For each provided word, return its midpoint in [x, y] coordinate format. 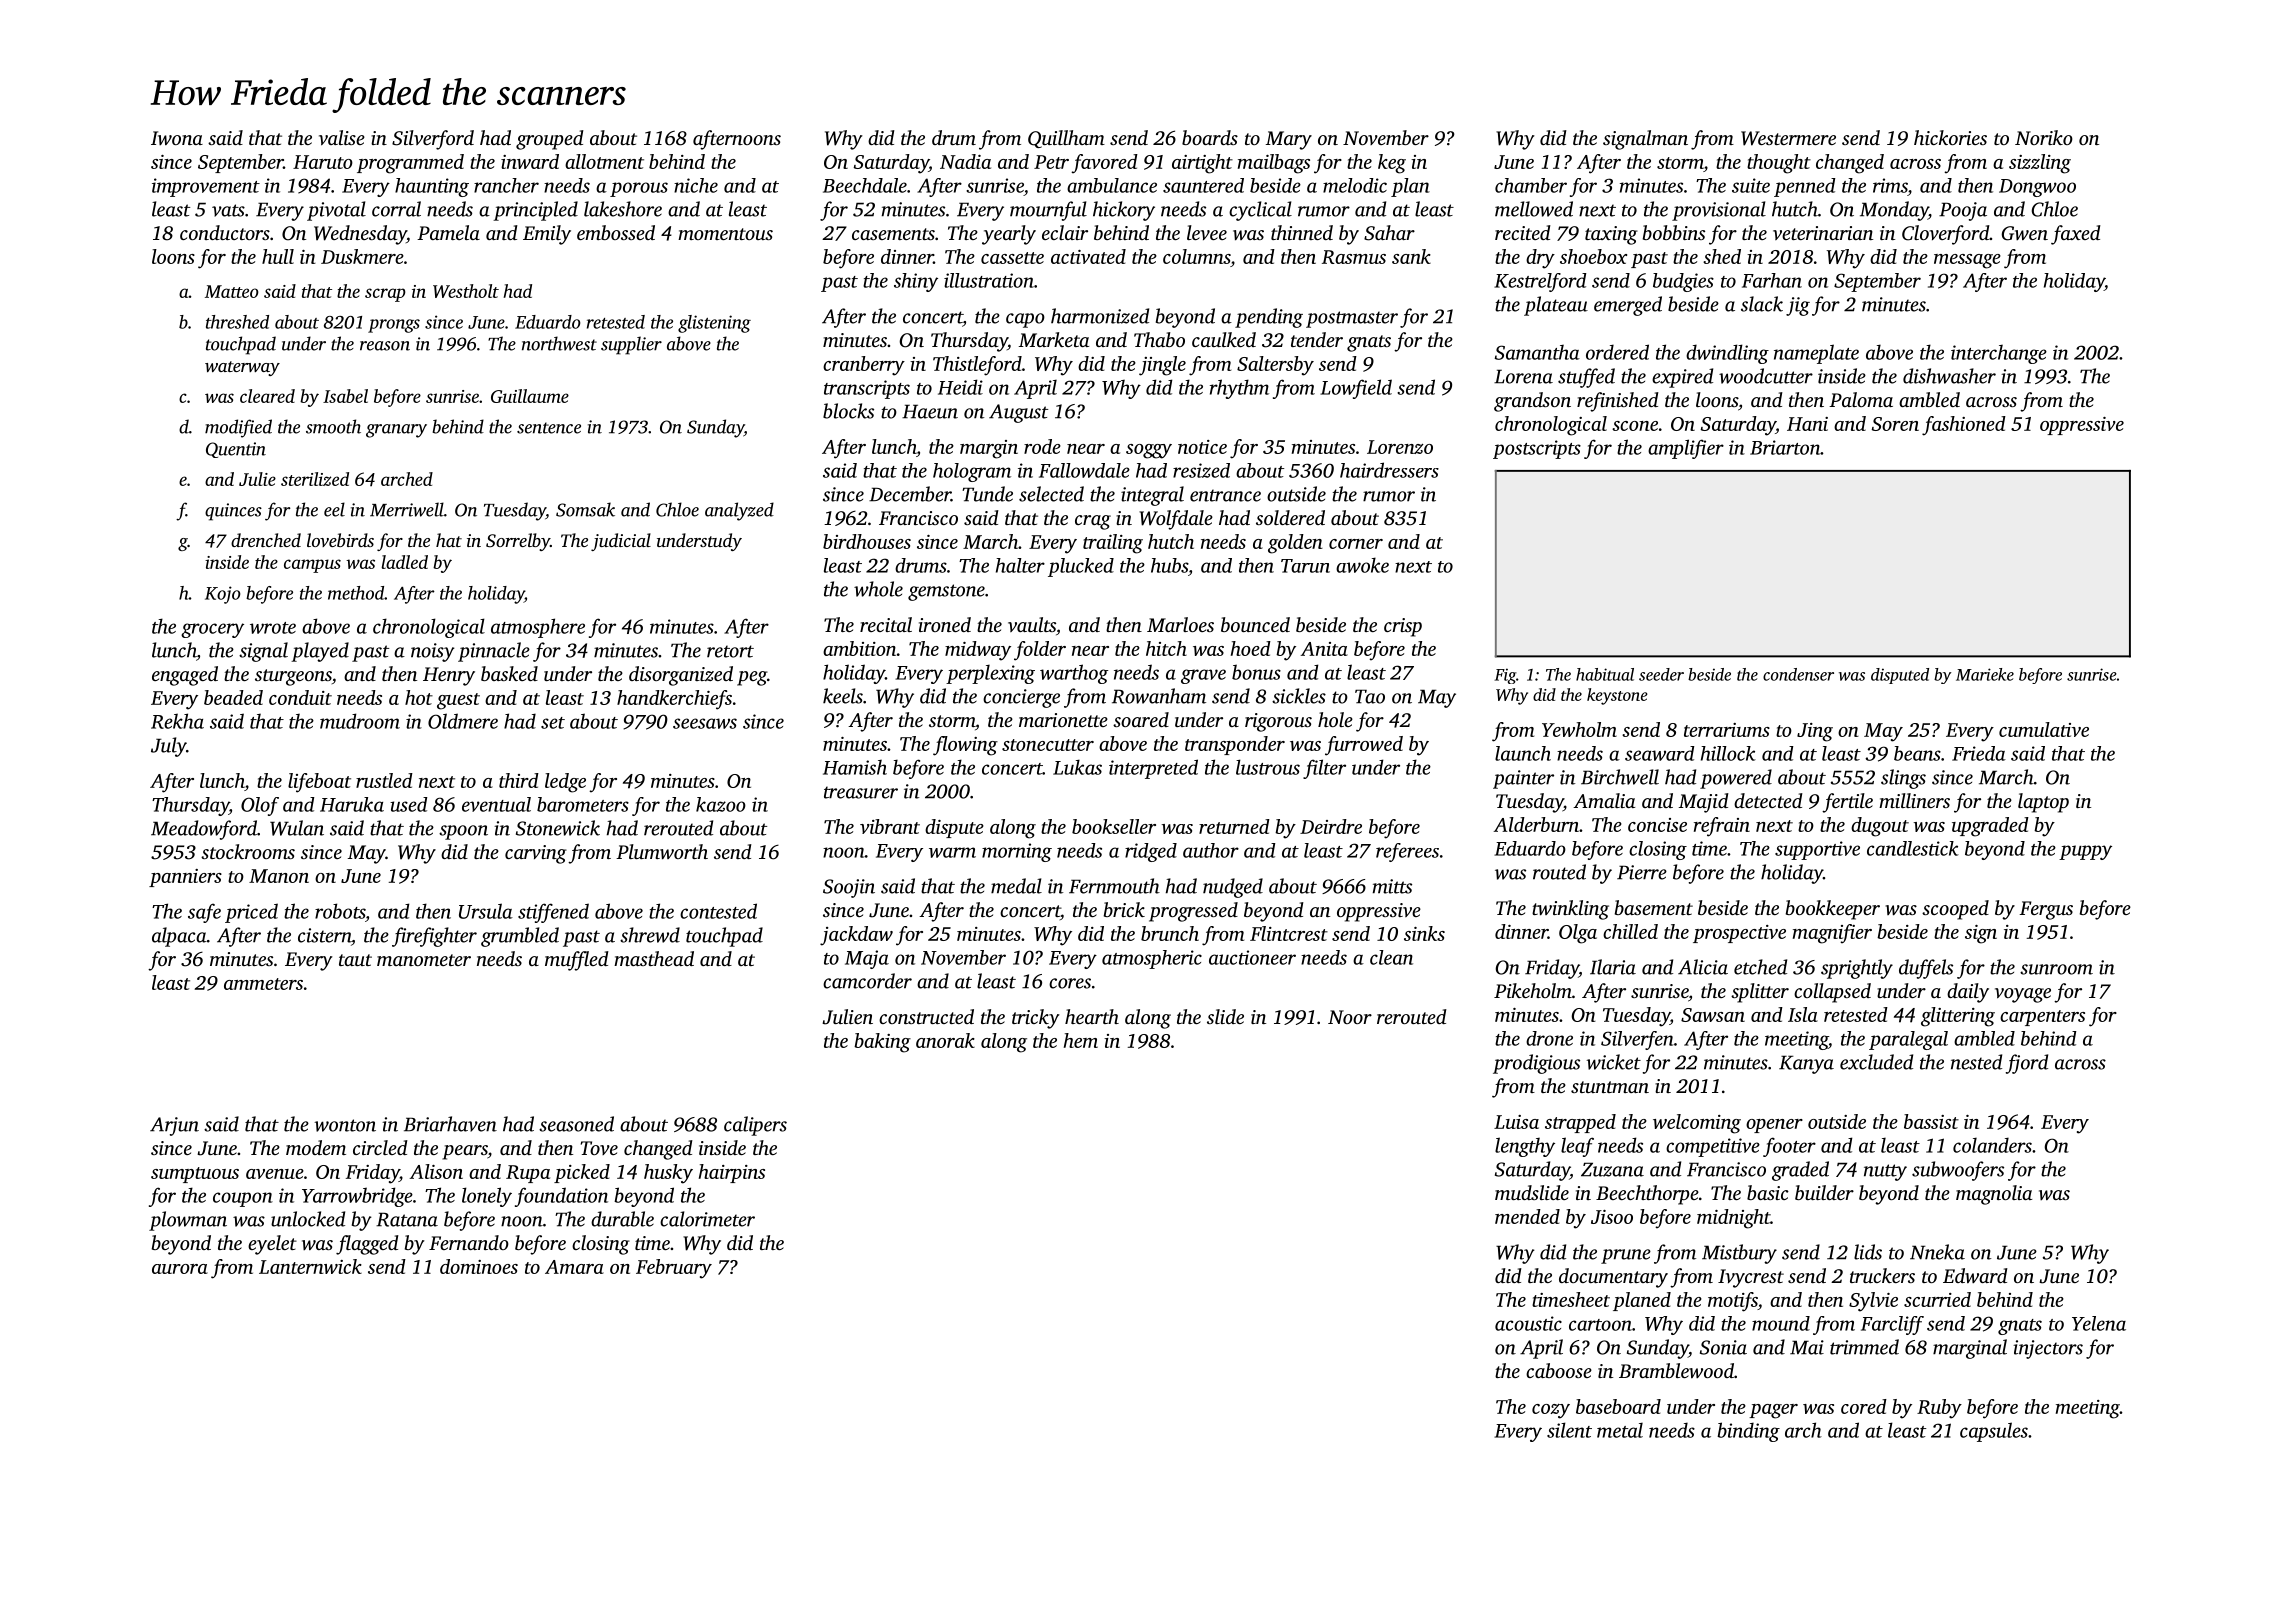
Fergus [2046, 910]
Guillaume [530, 396]
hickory [1124, 211]
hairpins [732, 1173]
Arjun [174, 1126]
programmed [410, 164]
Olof [260, 806]
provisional [1719, 211]
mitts [1392, 886]
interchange [1999, 354]
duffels [1926, 969]
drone [1549, 1038]
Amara [574, 1267]
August [1018, 413]
